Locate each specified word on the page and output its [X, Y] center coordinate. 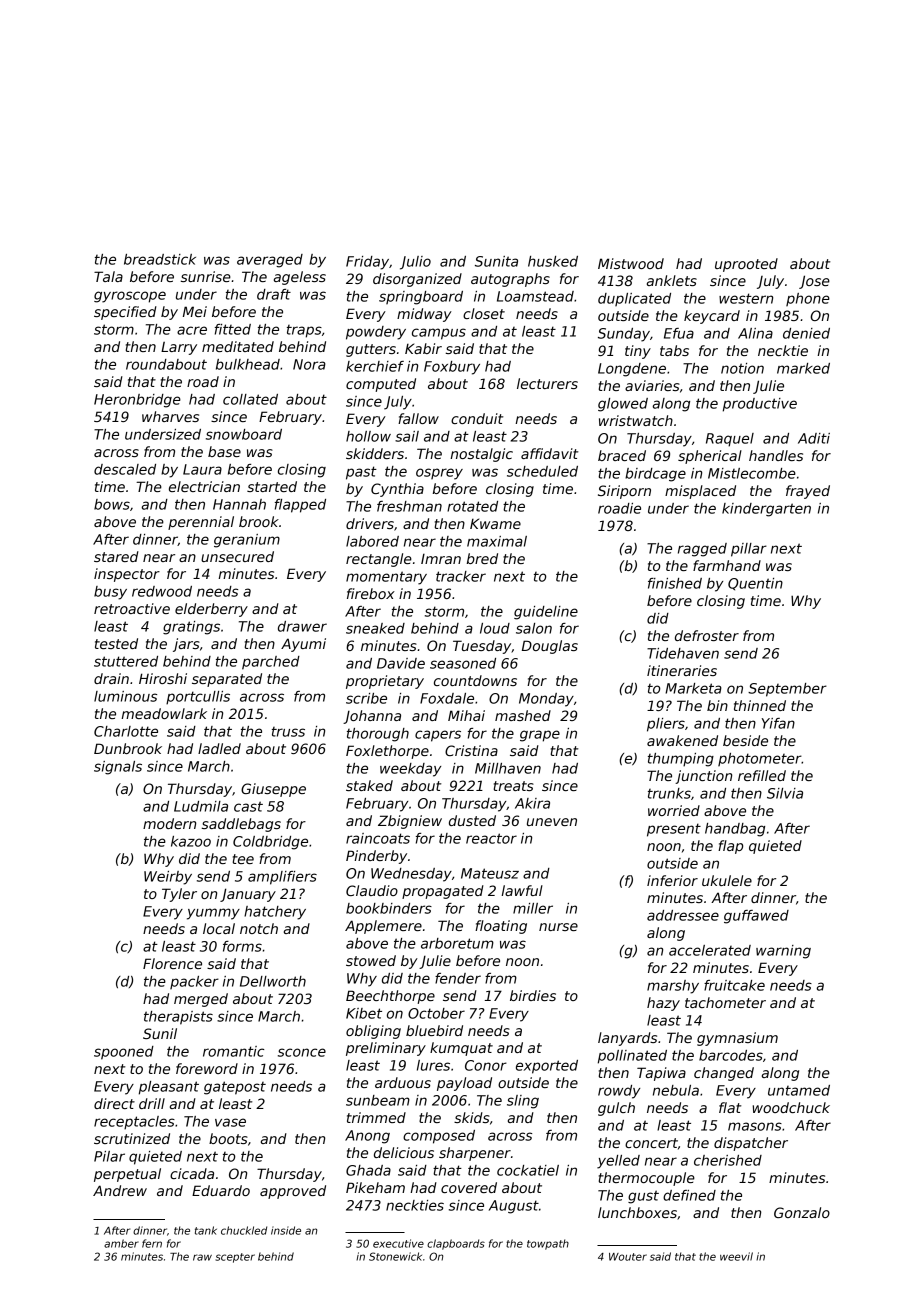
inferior [672, 880]
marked [803, 368]
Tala [108, 276]
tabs [674, 350]
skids [472, 1117]
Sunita [496, 261]
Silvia [785, 793]
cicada [192, 1173]
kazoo [191, 841]
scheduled [542, 471]
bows [112, 504]
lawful [522, 890]
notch [259, 928]
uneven [552, 822]
